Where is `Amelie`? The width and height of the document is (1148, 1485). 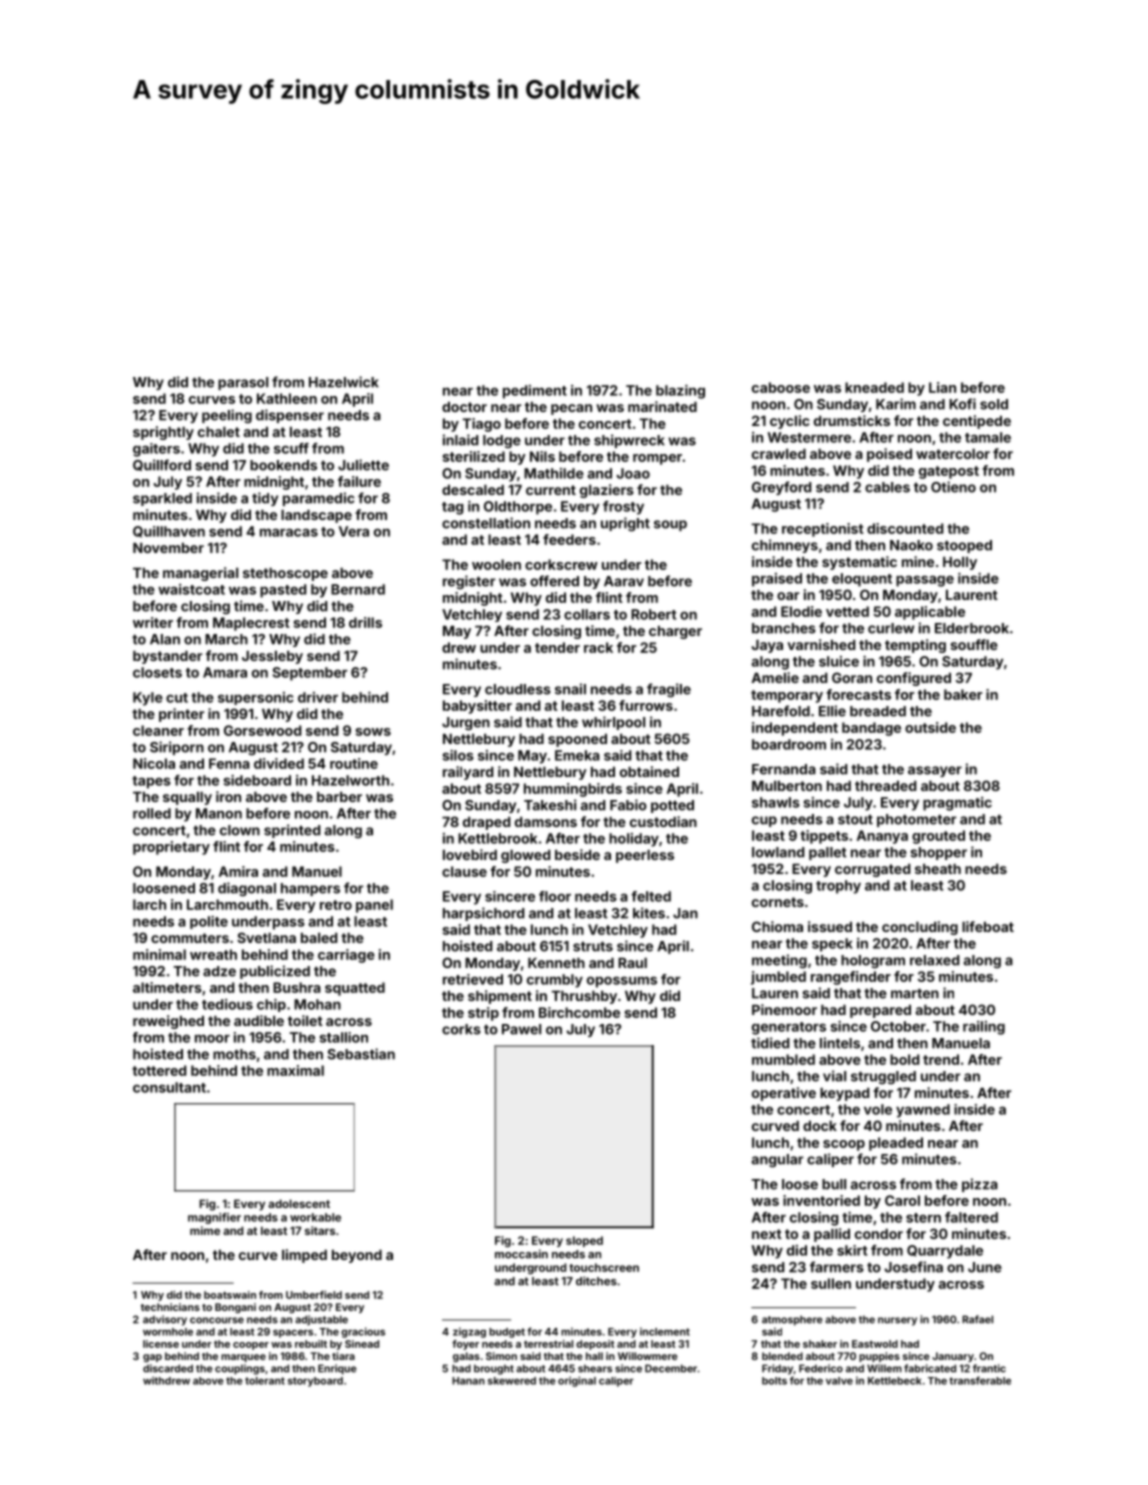 Amelie is located at coordinates (775, 677).
